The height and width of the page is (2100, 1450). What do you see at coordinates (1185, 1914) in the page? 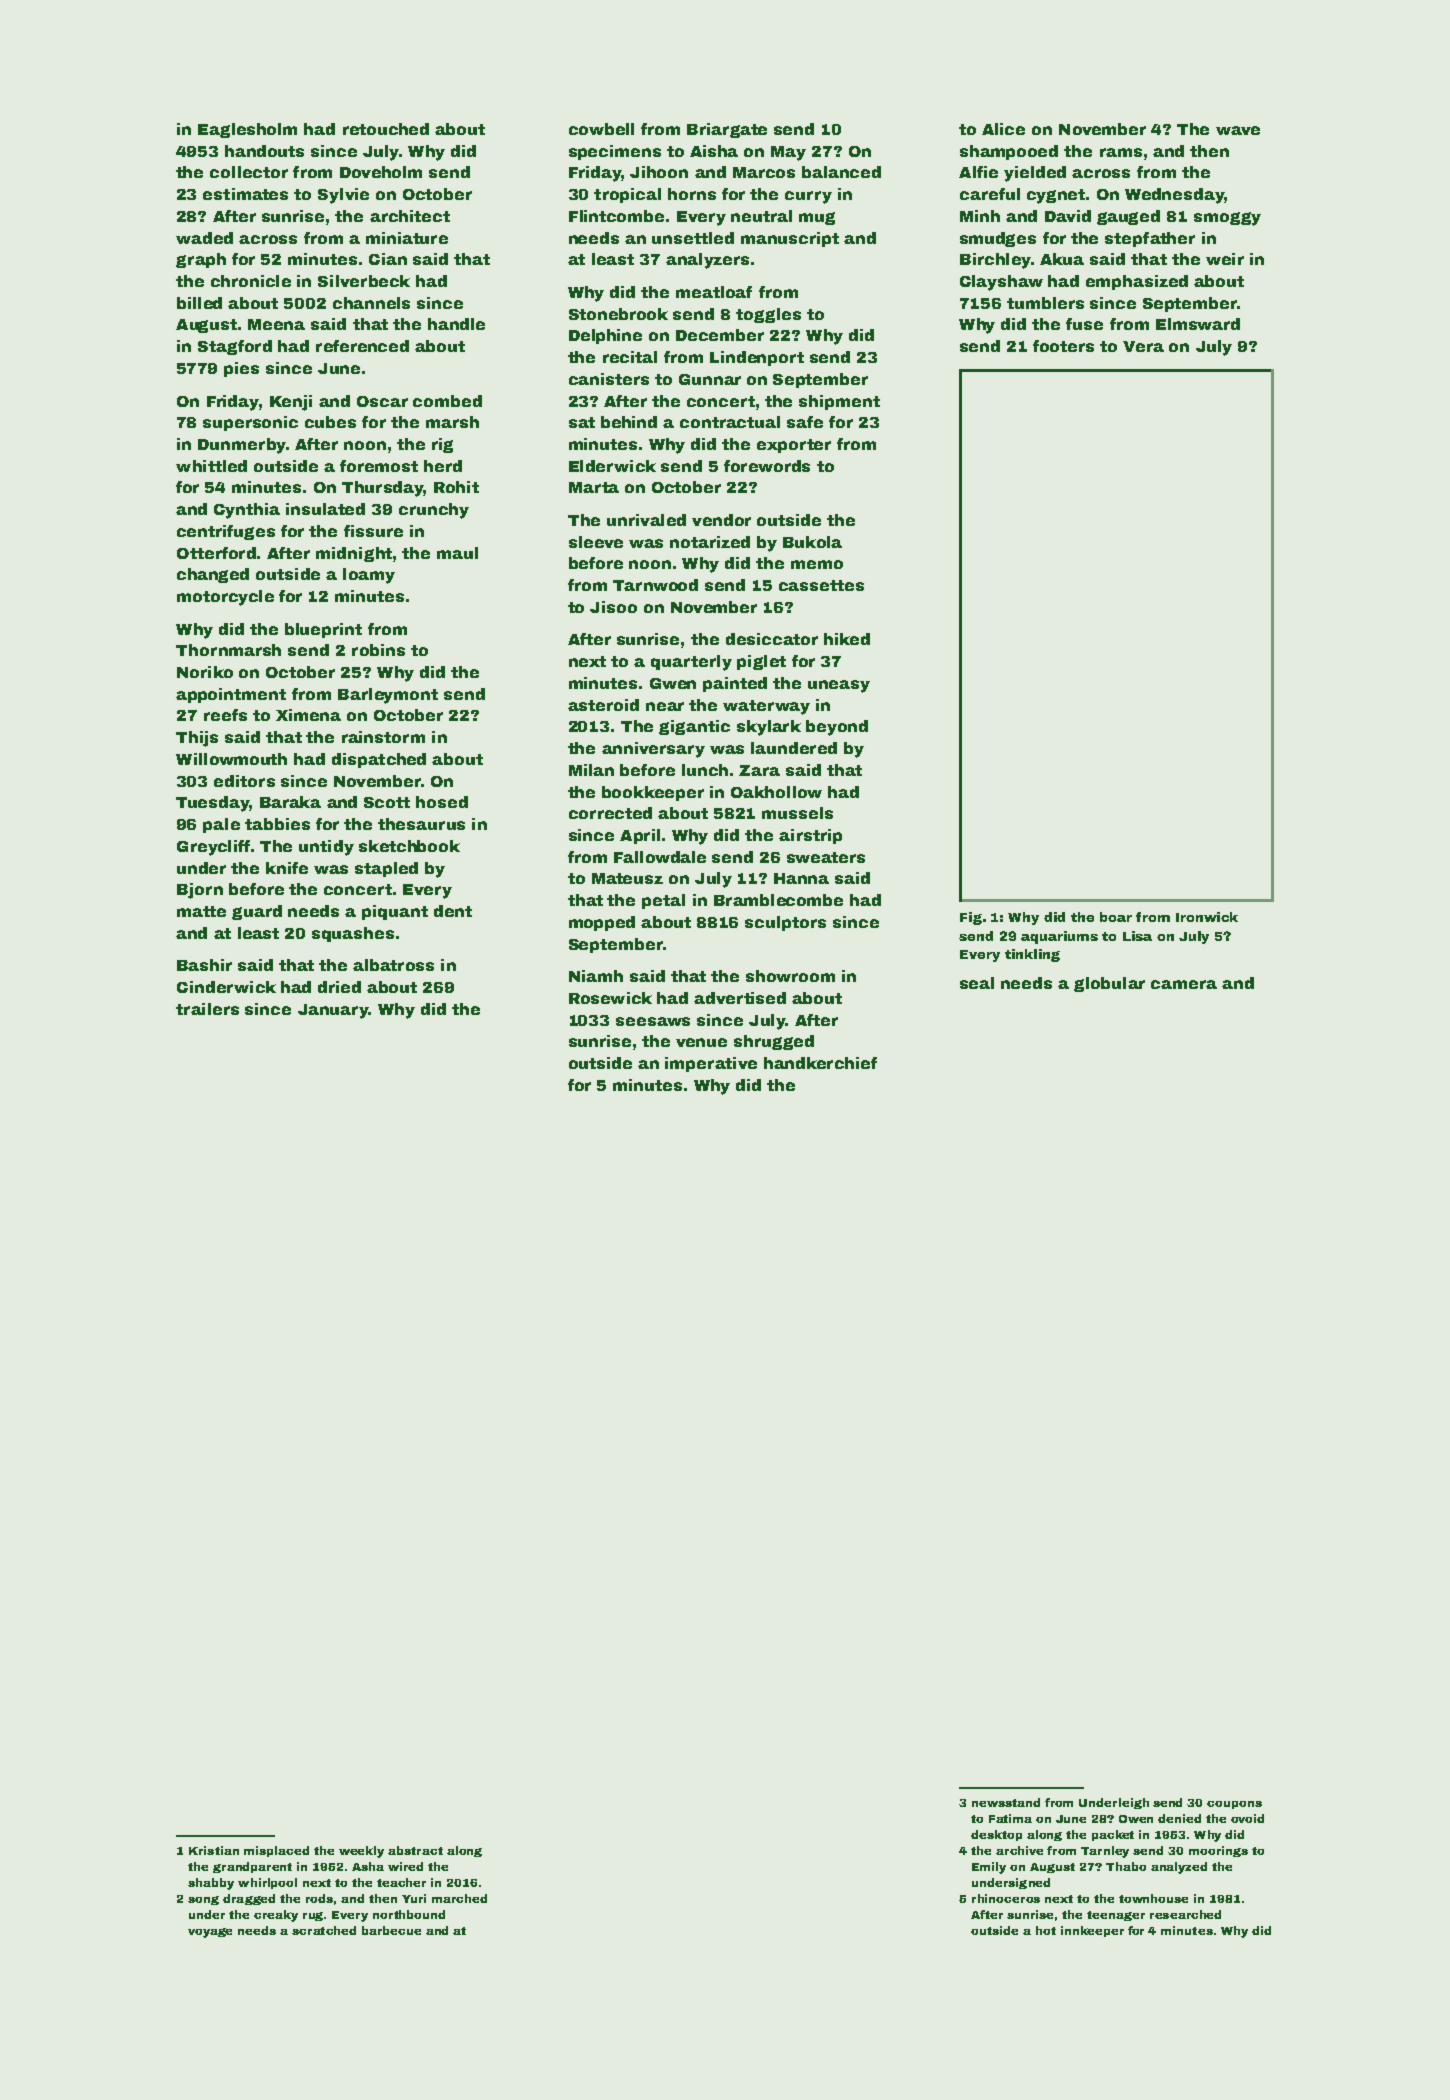
I see `researched` at bounding box center [1185, 1914].
